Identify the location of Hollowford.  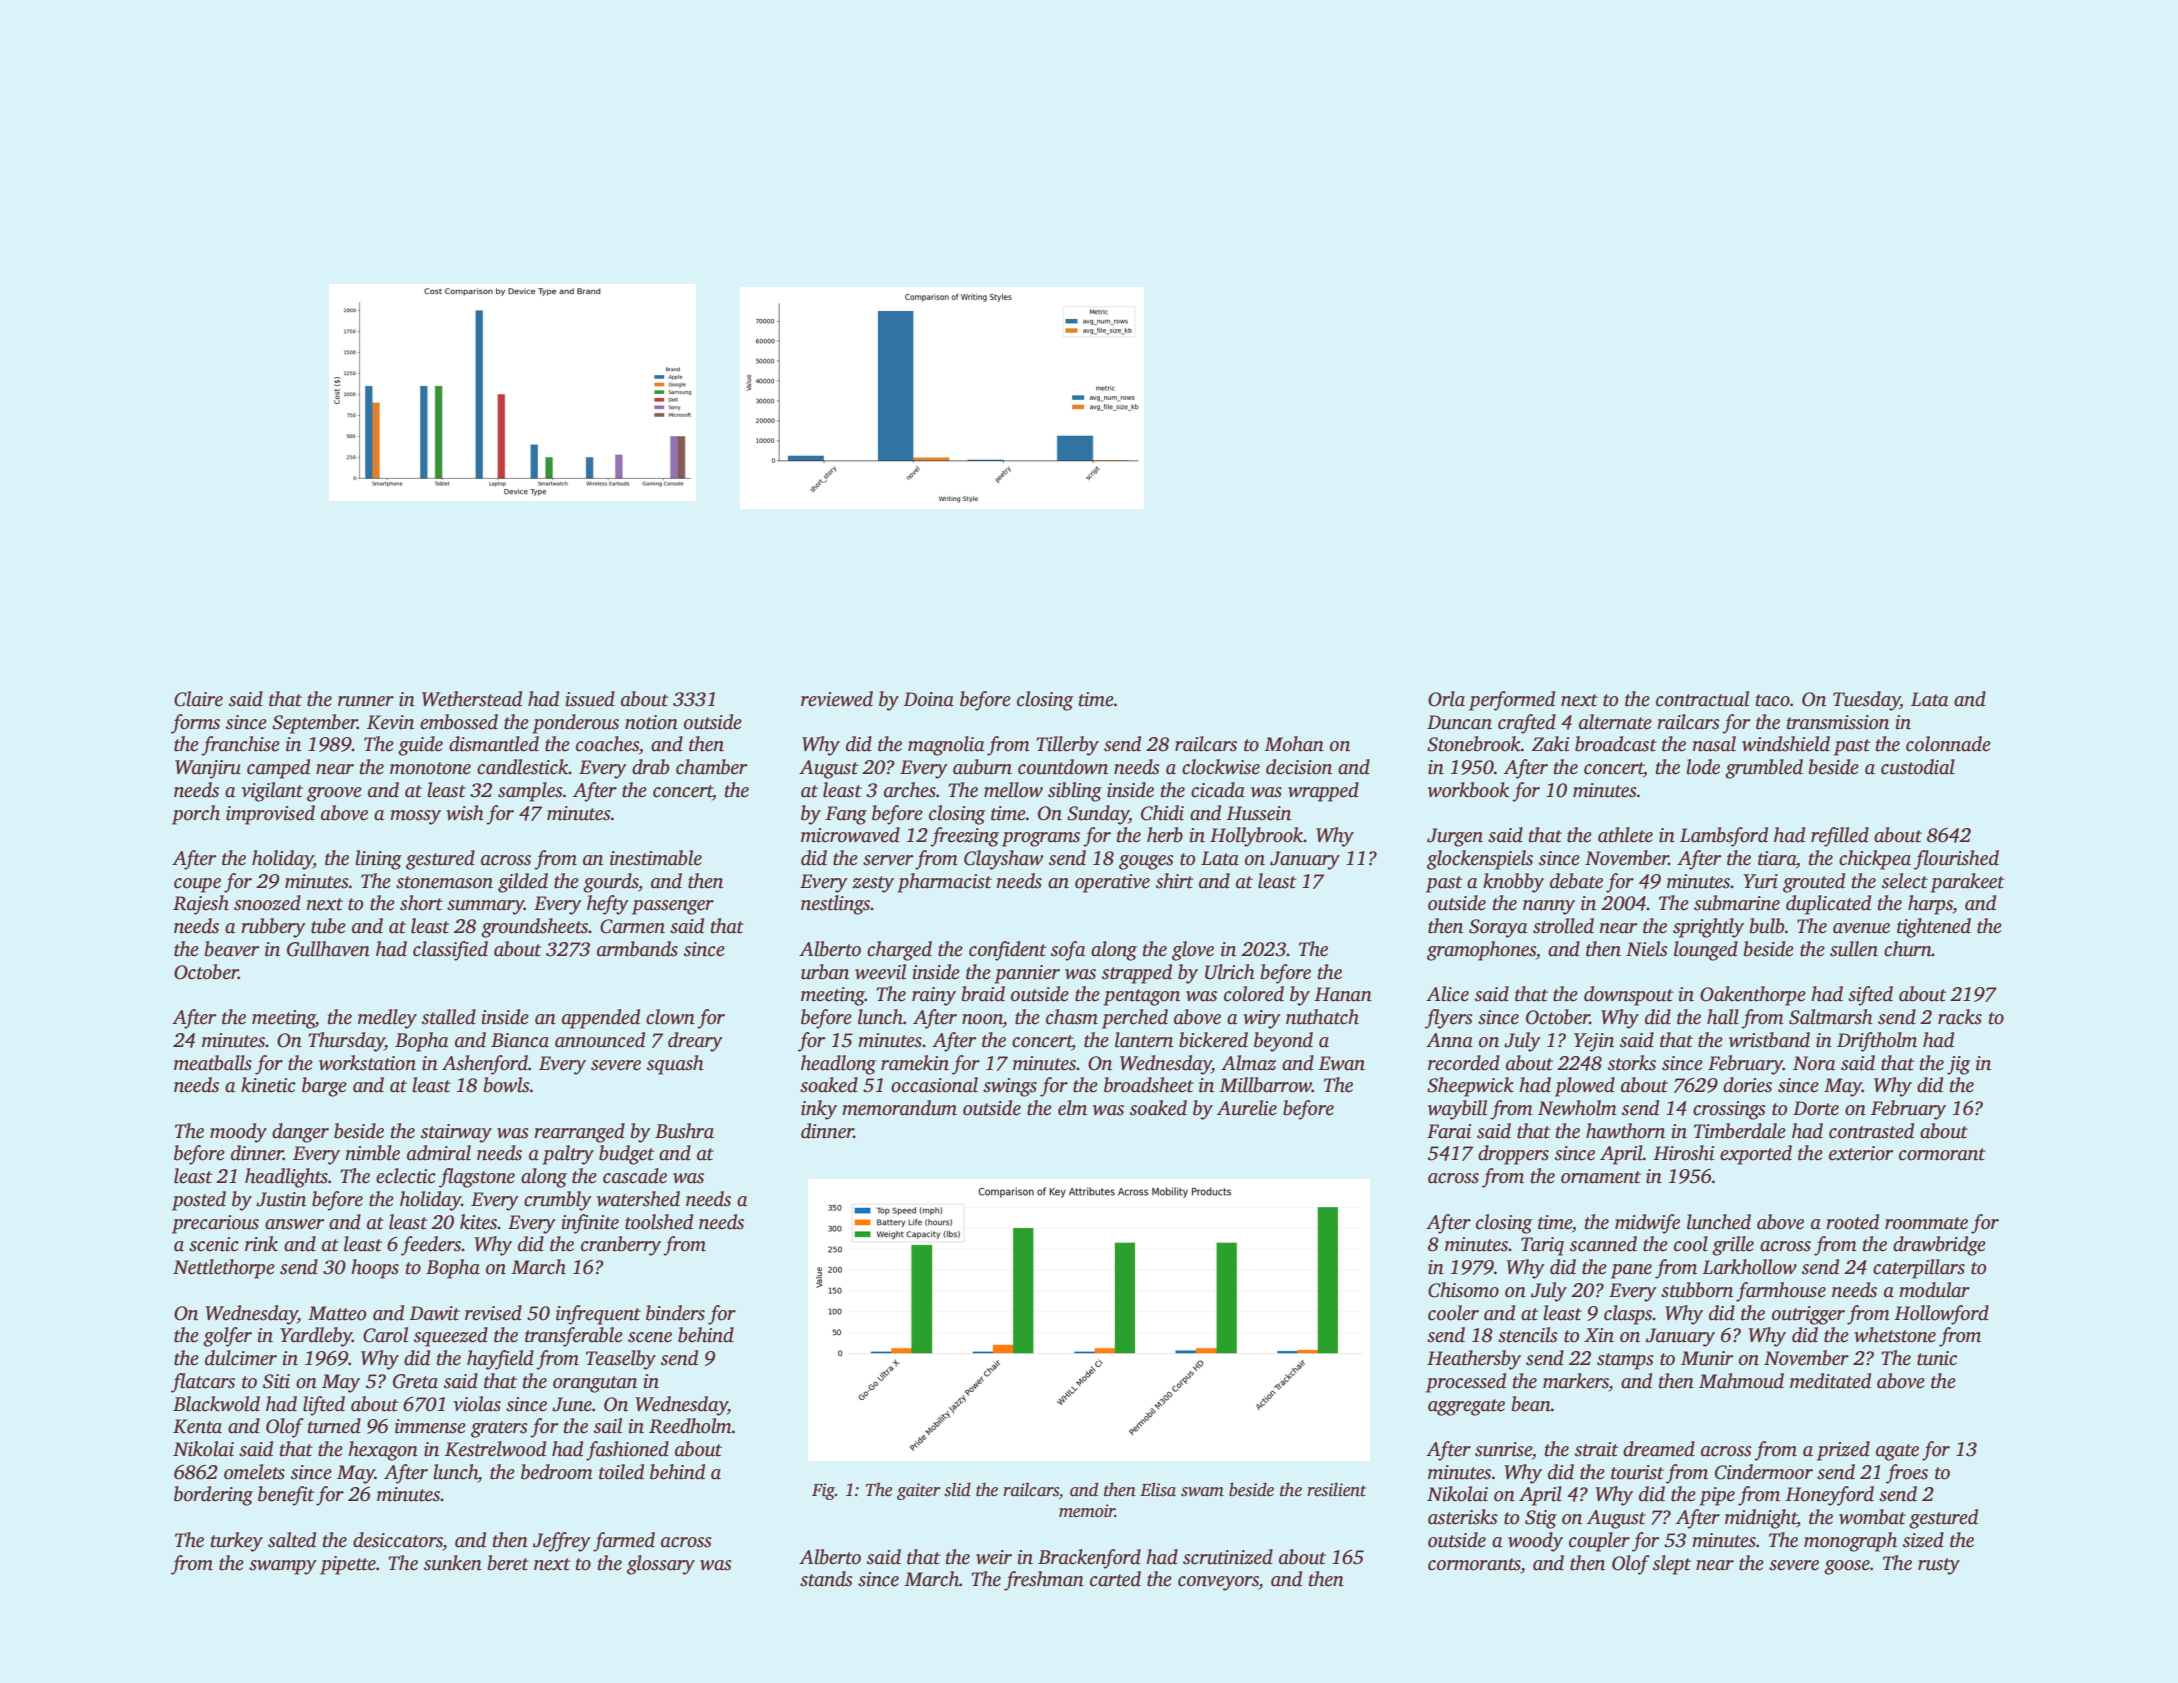
(1941, 1315).
